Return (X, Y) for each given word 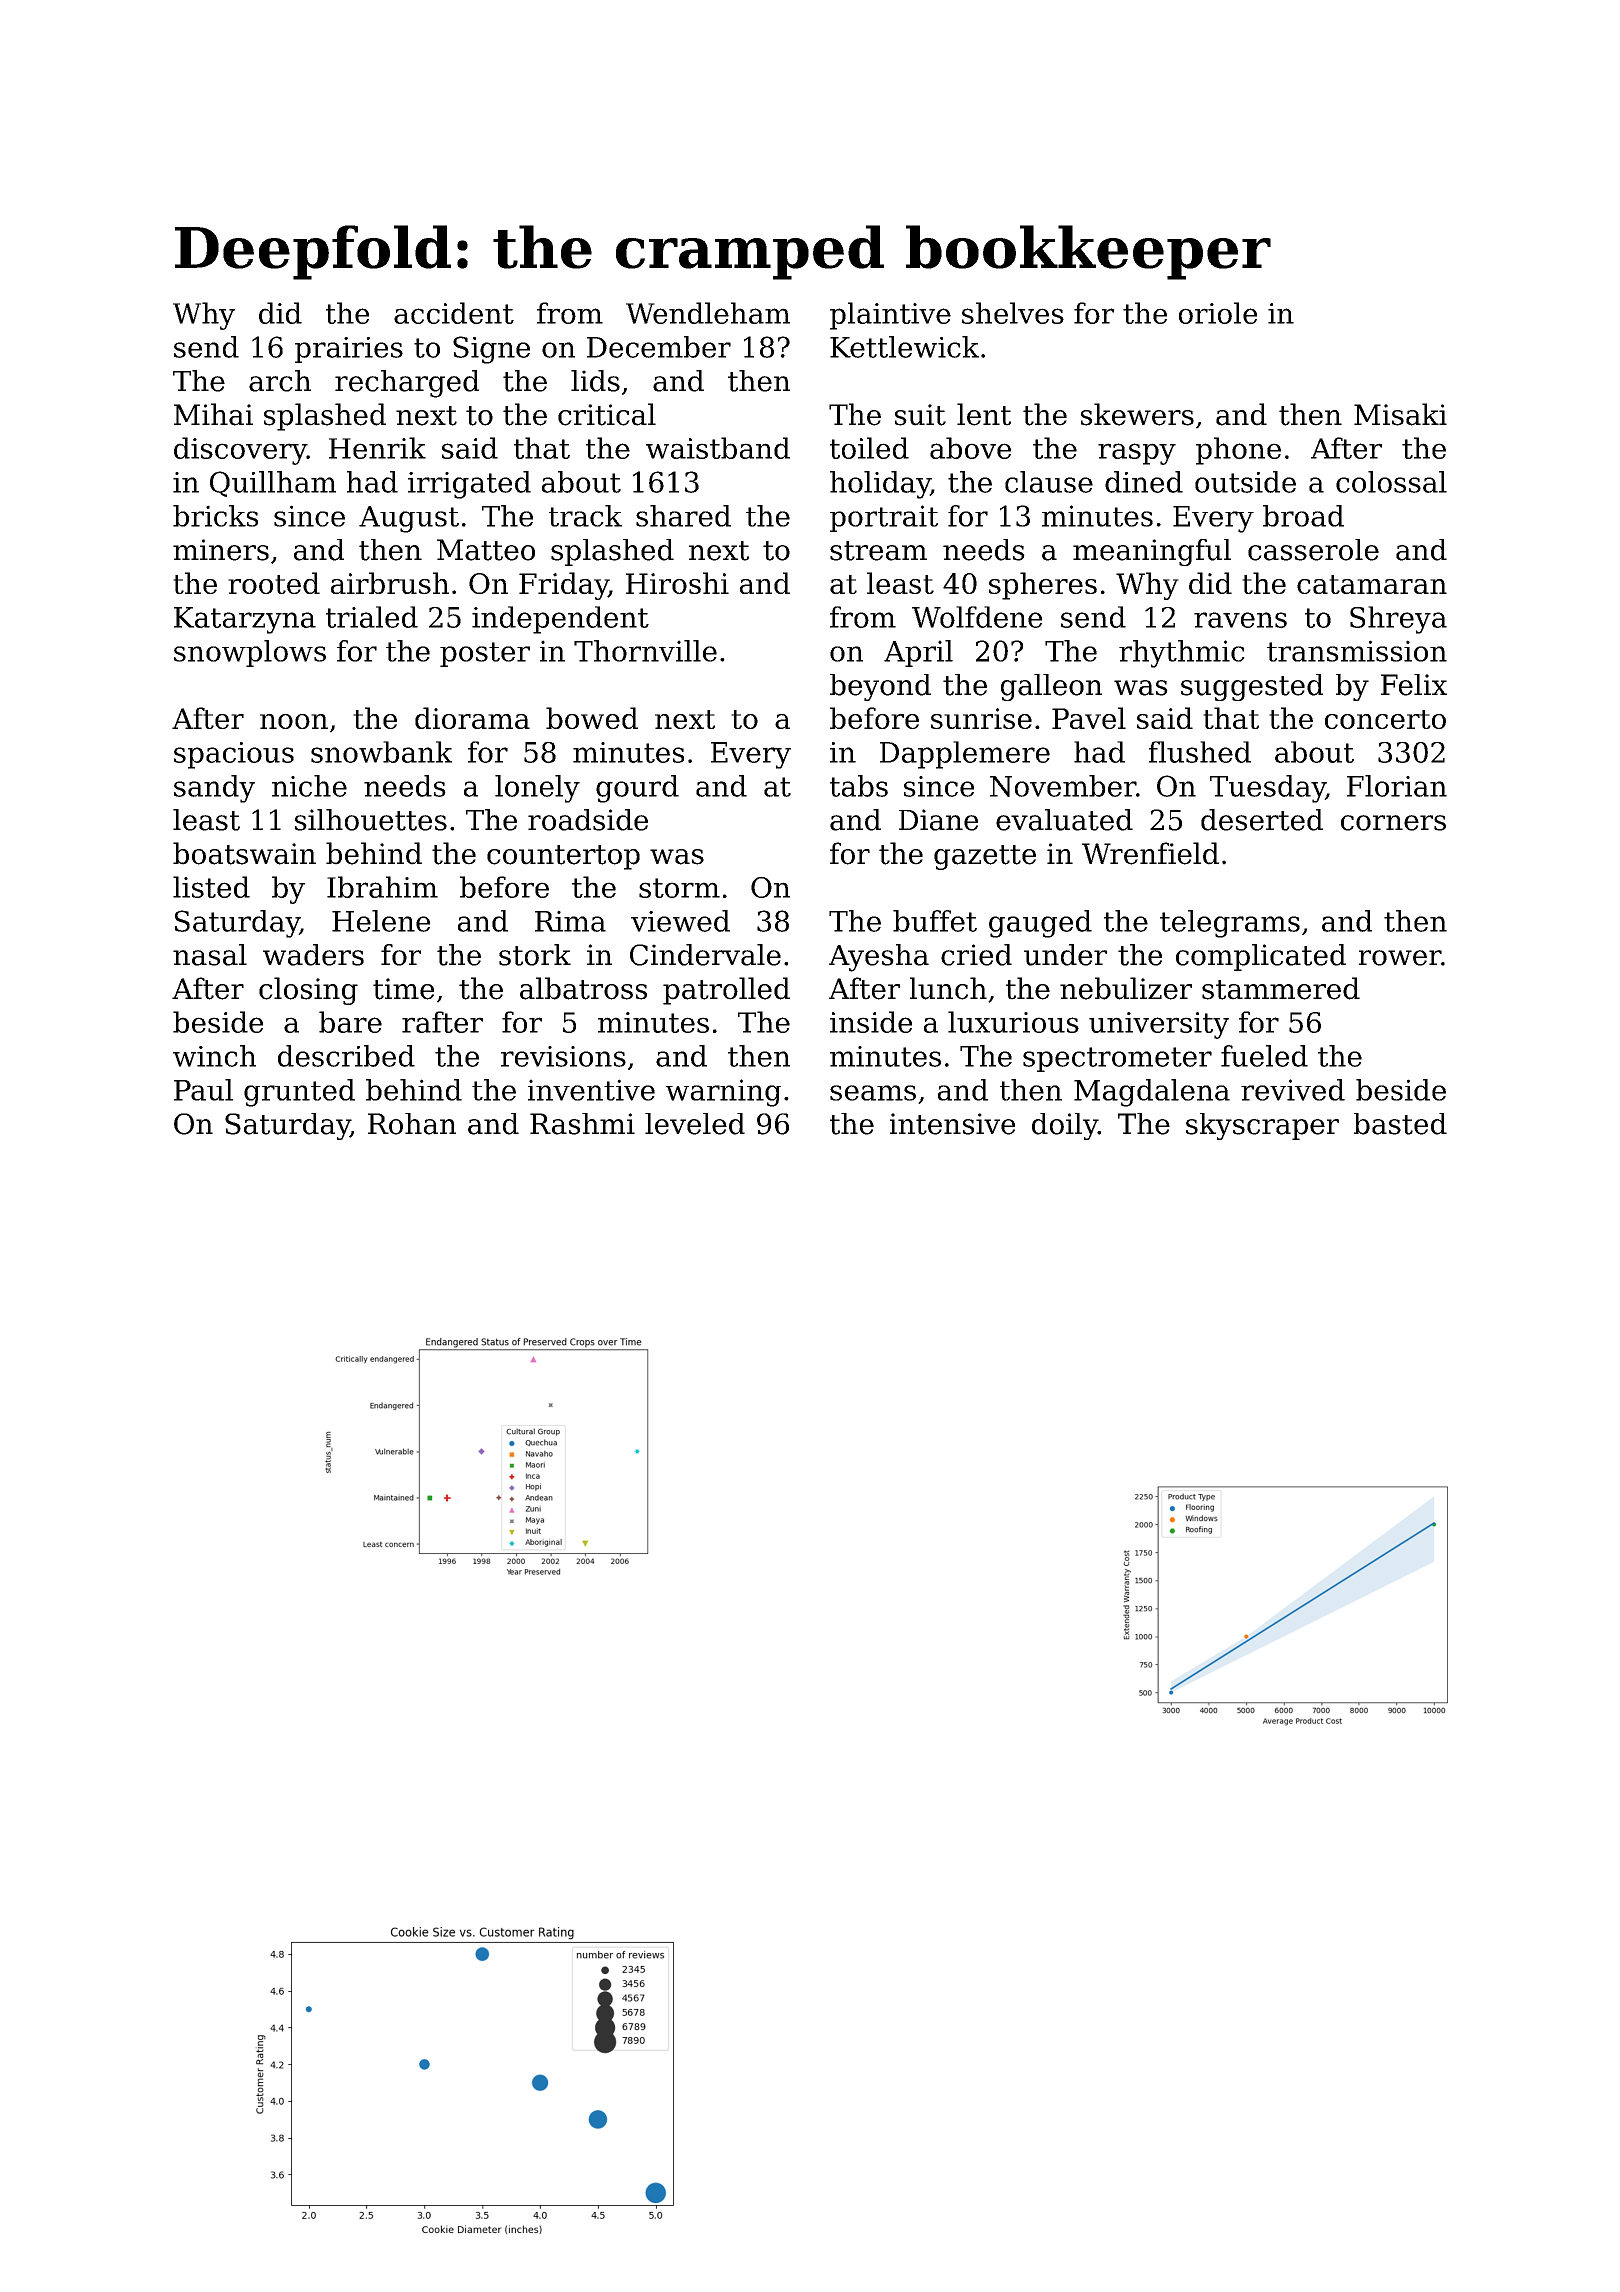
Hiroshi (677, 583)
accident (454, 313)
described (346, 1056)
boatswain (244, 853)
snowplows (250, 653)
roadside (588, 820)
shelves (1013, 313)
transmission (1357, 651)
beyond (880, 687)
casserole (1313, 550)
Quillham (273, 484)
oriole (1218, 313)
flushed (1200, 752)
